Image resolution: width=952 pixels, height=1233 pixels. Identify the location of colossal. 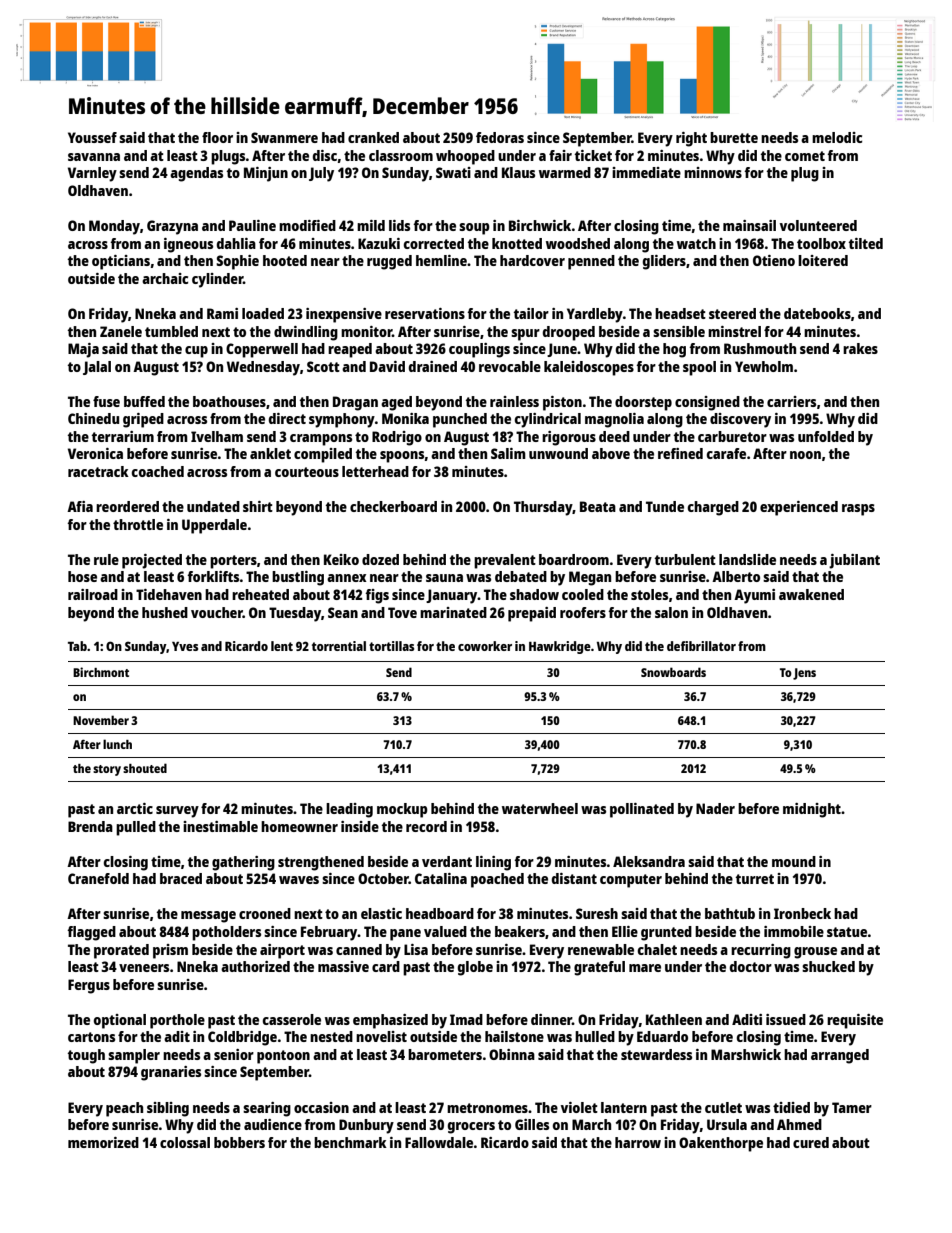
(185, 1142).
